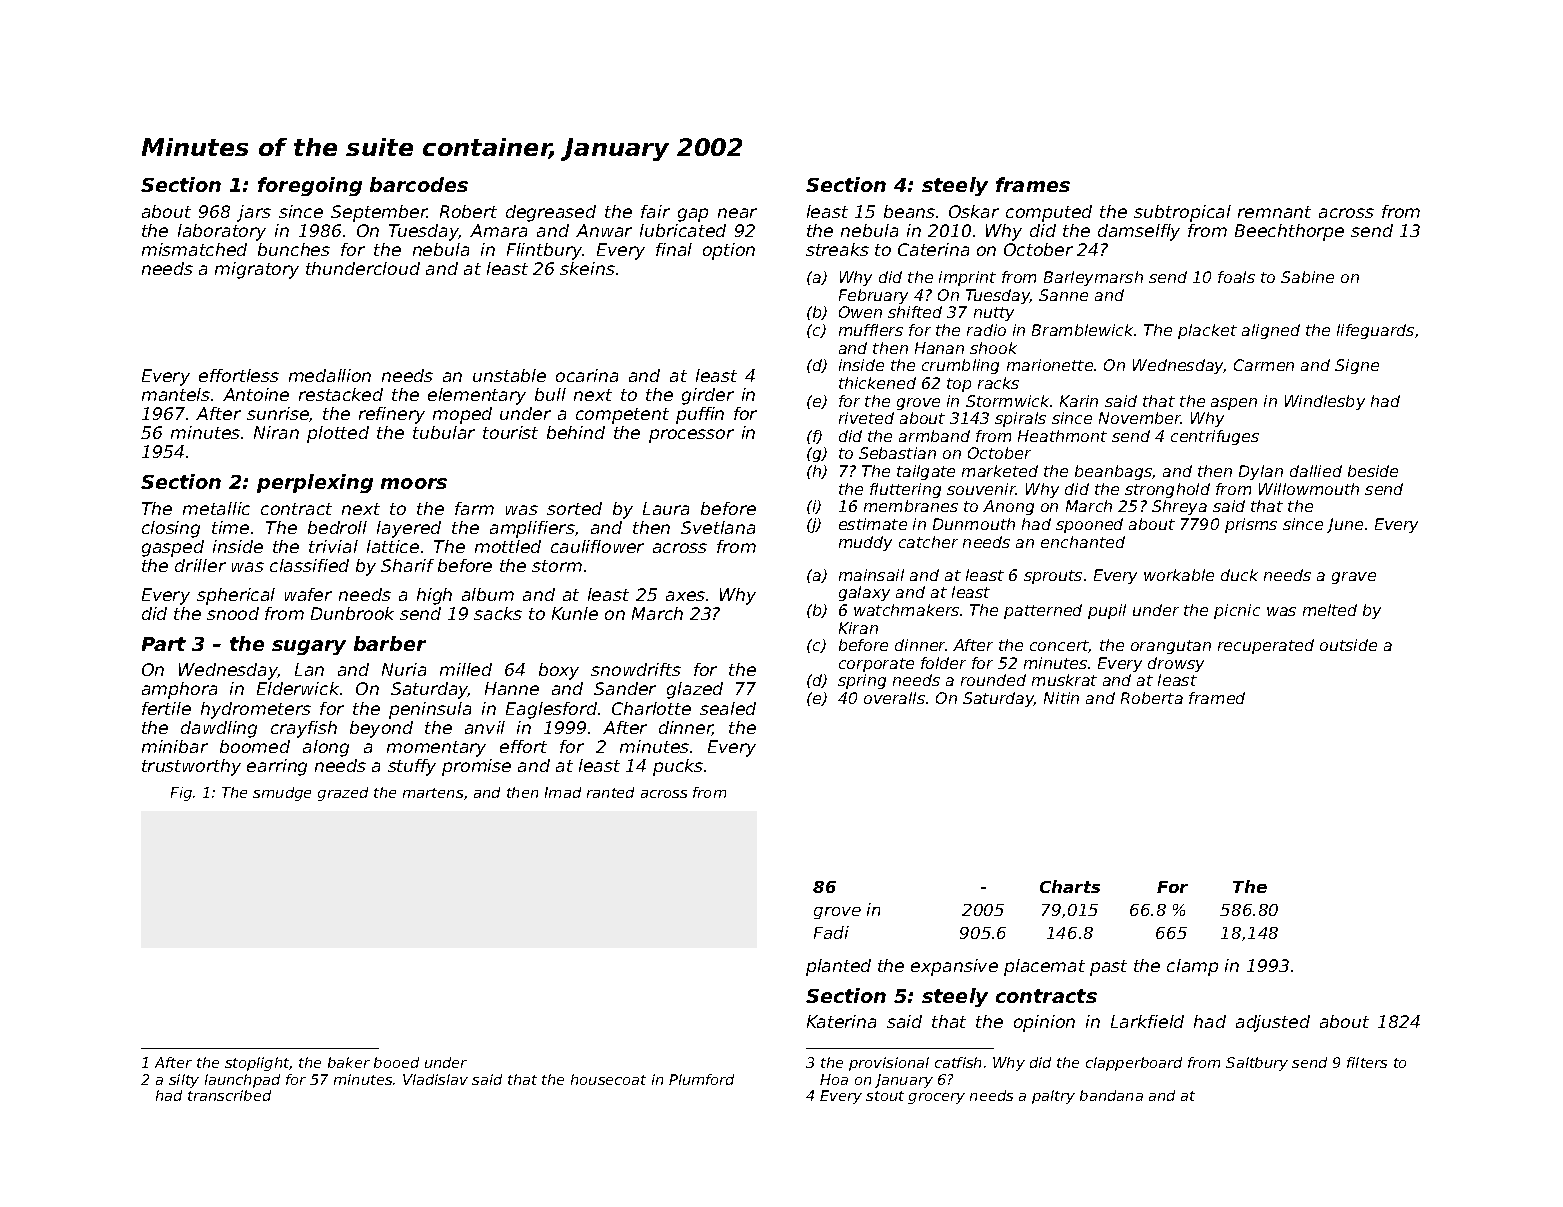 Image resolution: width=1563 pixels, height=1207 pixels. What do you see at coordinates (254, 213) in the screenshot?
I see `jars` at bounding box center [254, 213].
